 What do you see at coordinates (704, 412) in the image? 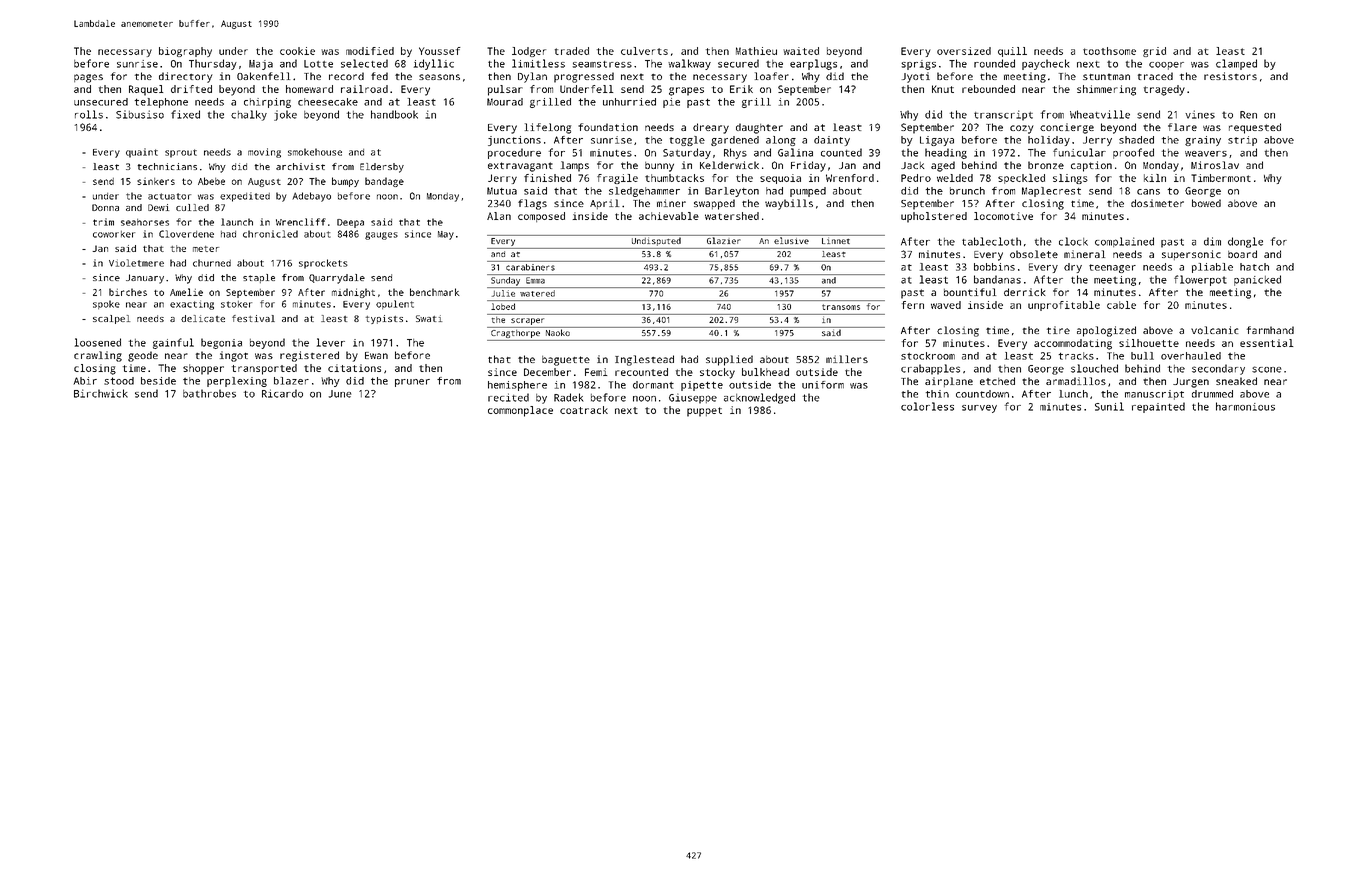
I see `puppet` at bounding box center [704, 412].
